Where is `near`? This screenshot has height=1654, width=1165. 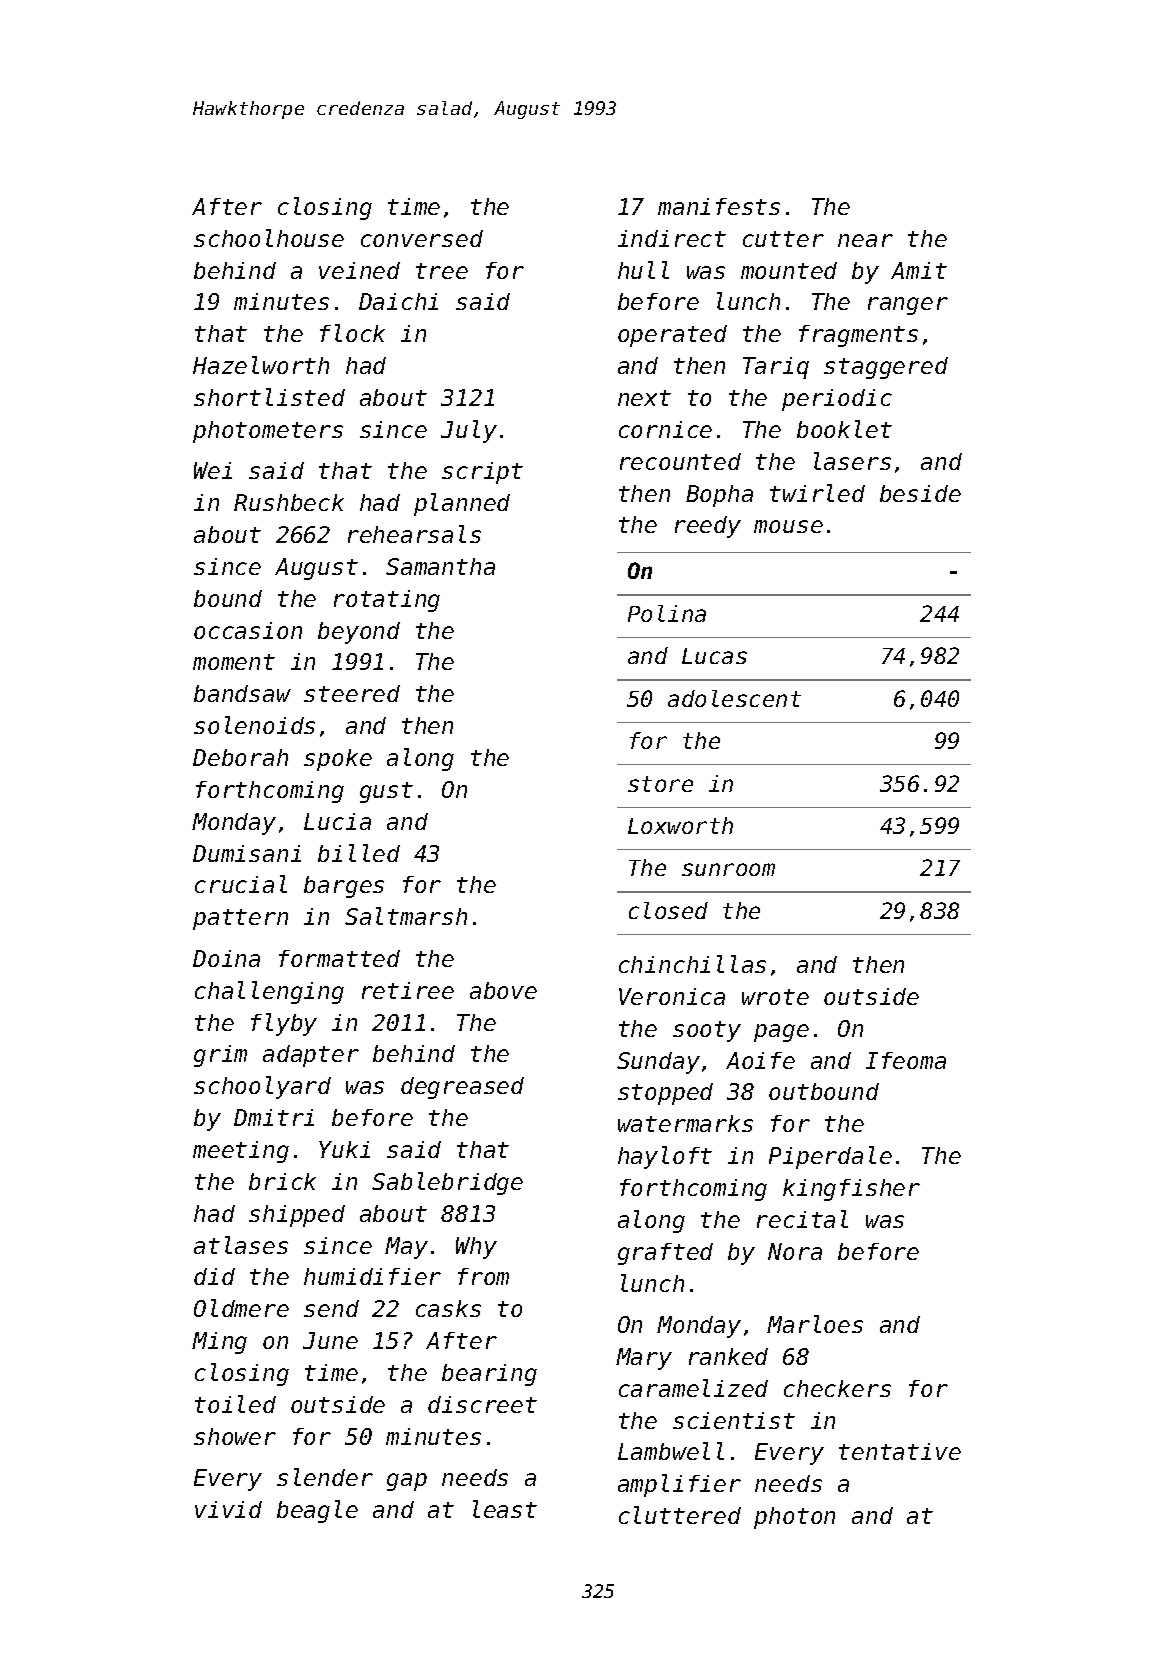
near is located at coordinates (865, 240).
